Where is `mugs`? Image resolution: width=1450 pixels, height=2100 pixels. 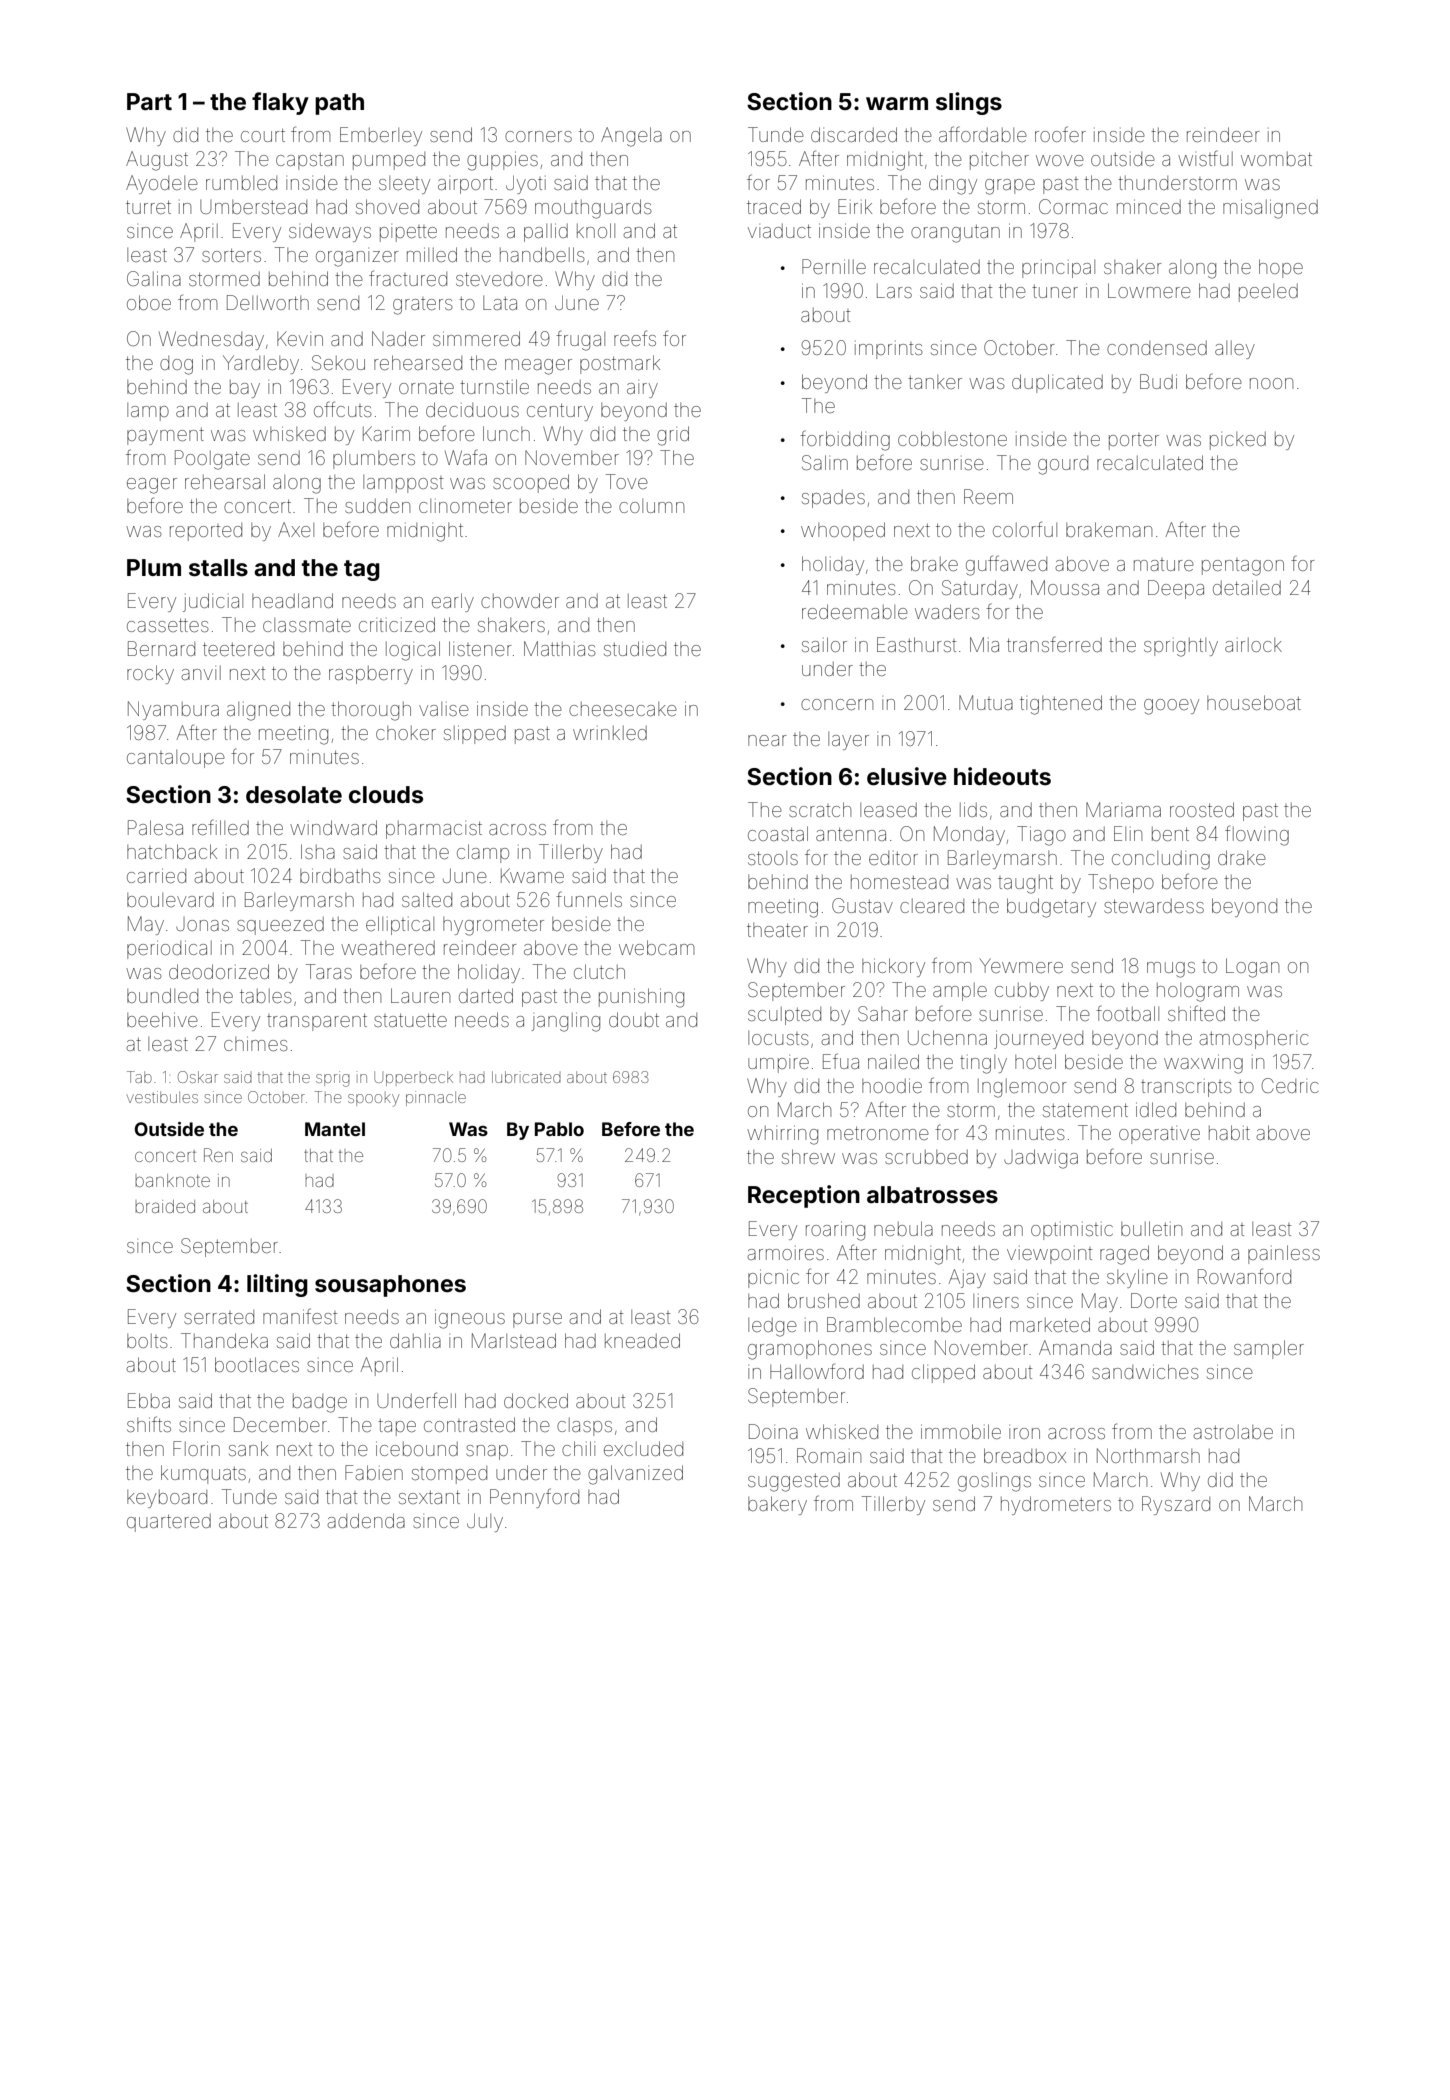
mugs is located at coordinates (1171, 970).
